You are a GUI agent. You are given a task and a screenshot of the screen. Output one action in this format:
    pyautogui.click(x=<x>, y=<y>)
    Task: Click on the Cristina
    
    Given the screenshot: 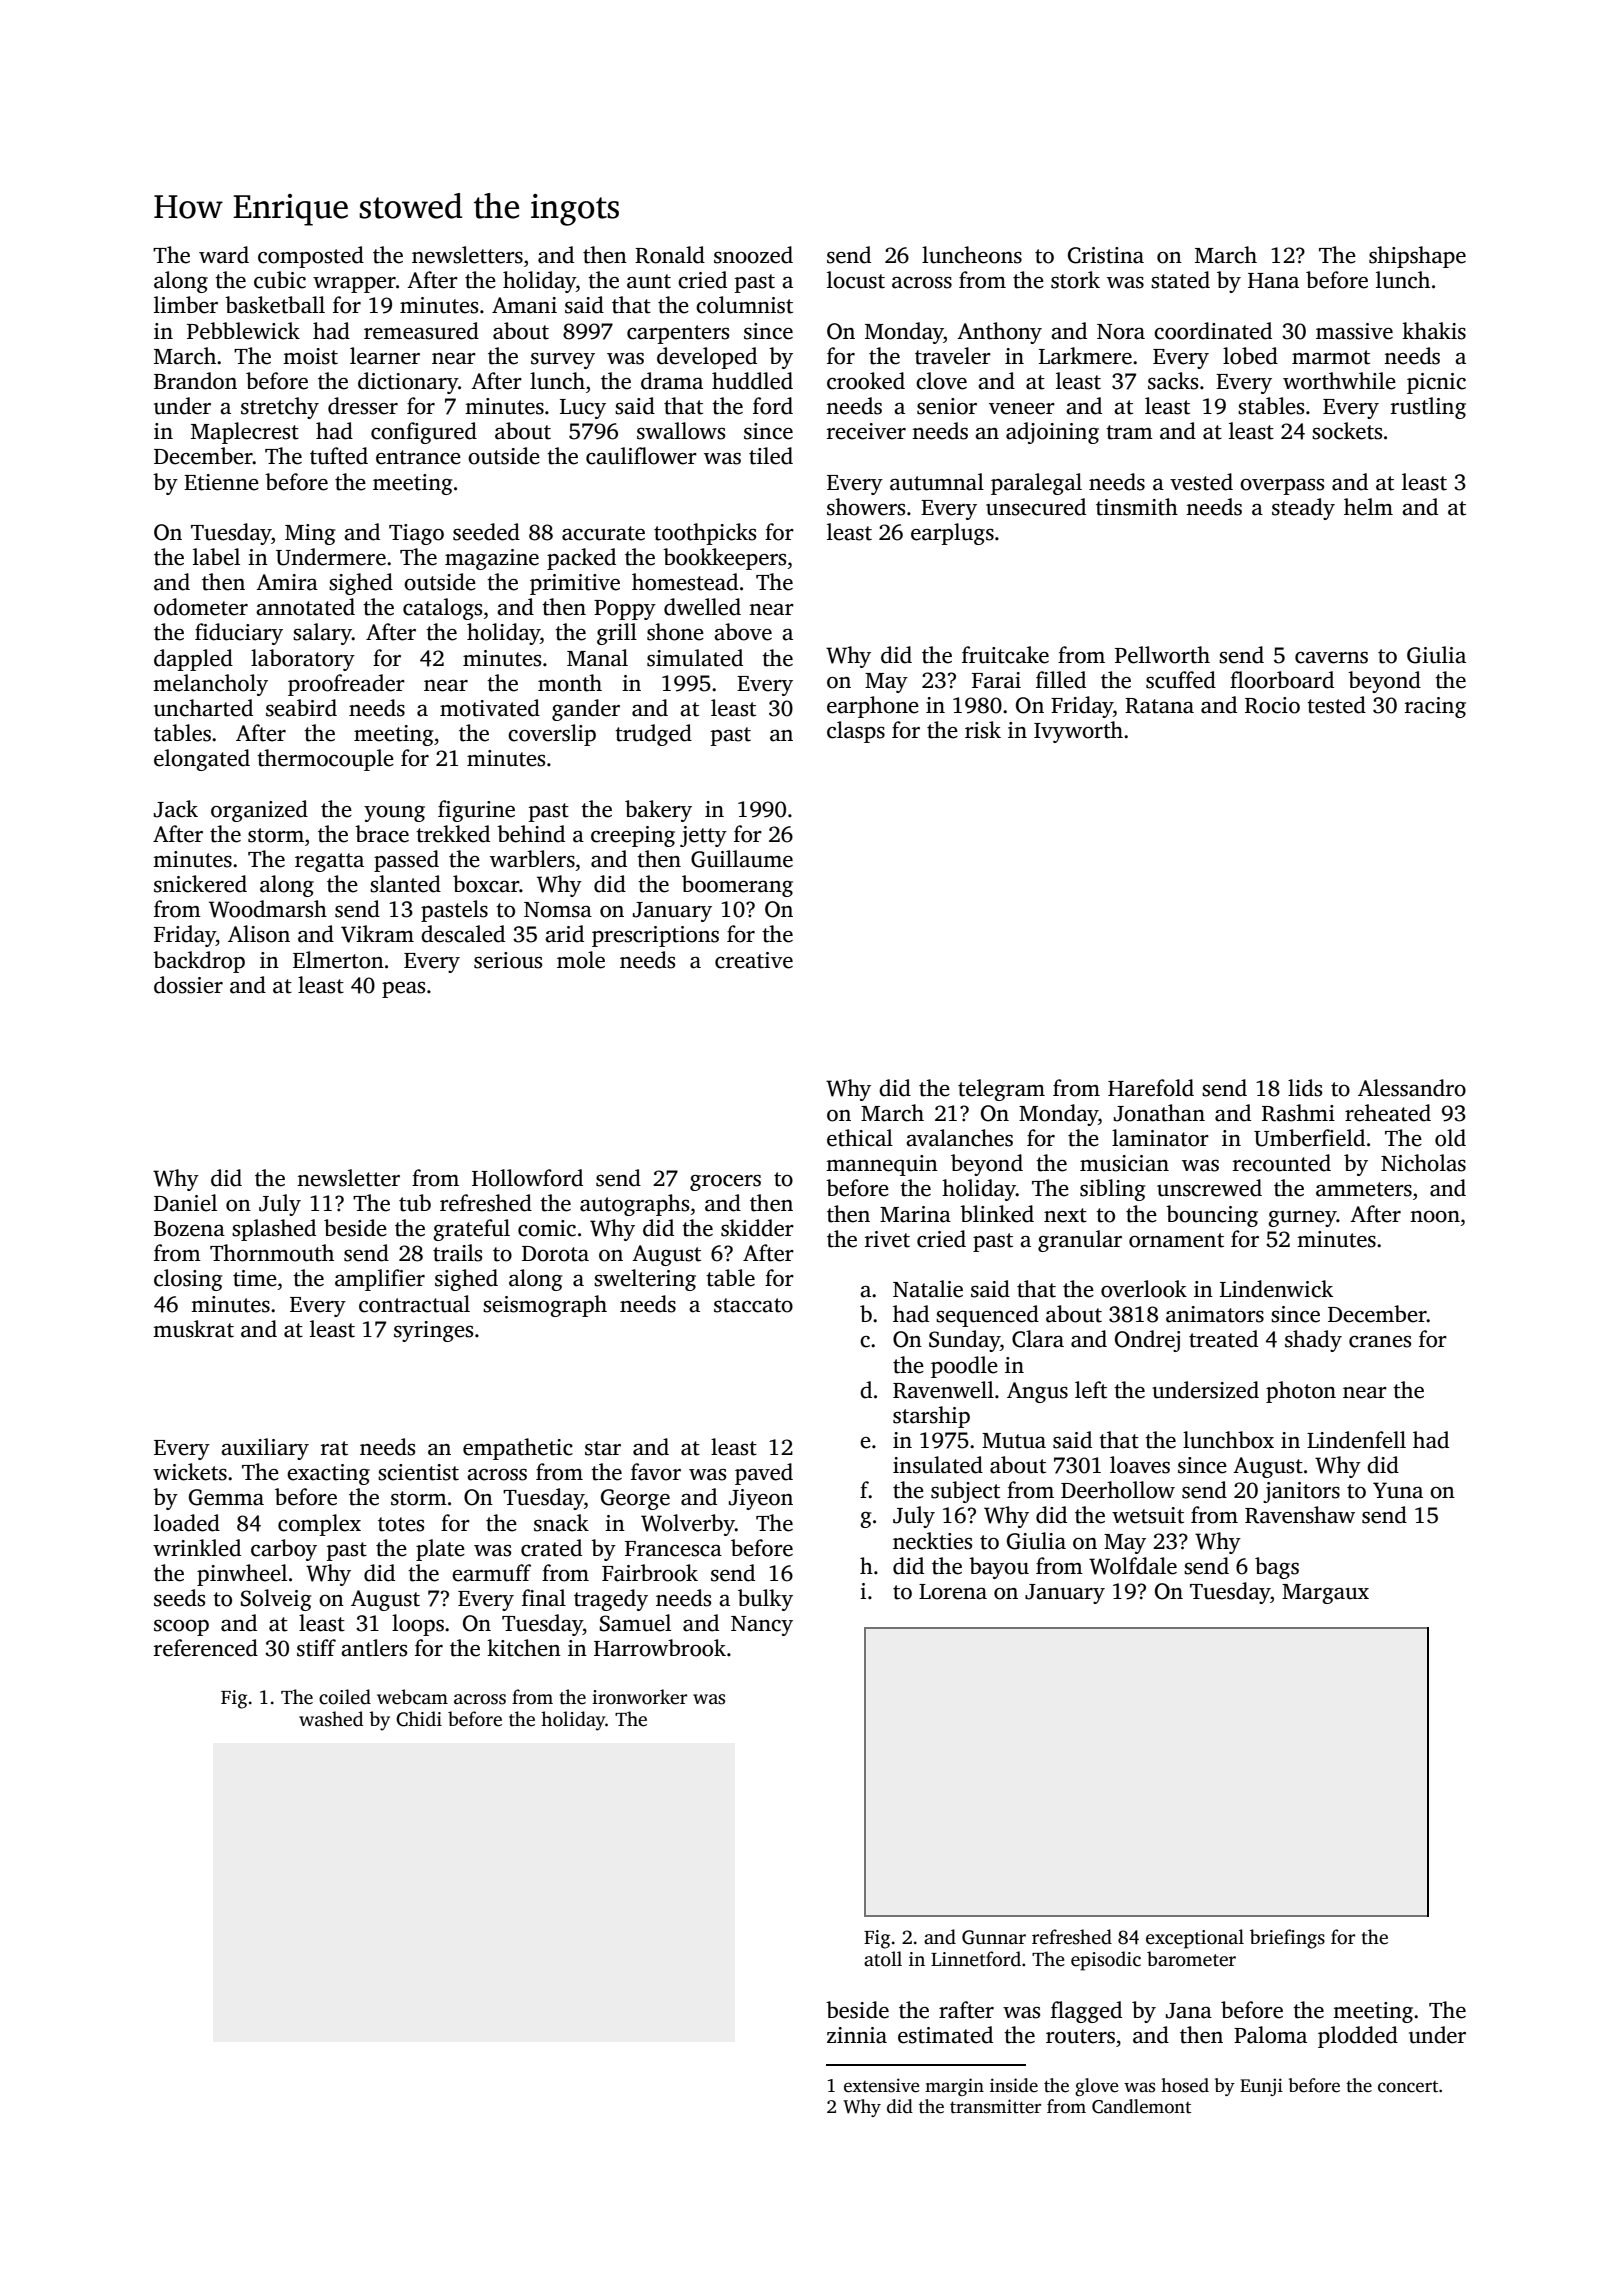 What is the action you would take?
    pyautogui.click(x=1106, y=255)
